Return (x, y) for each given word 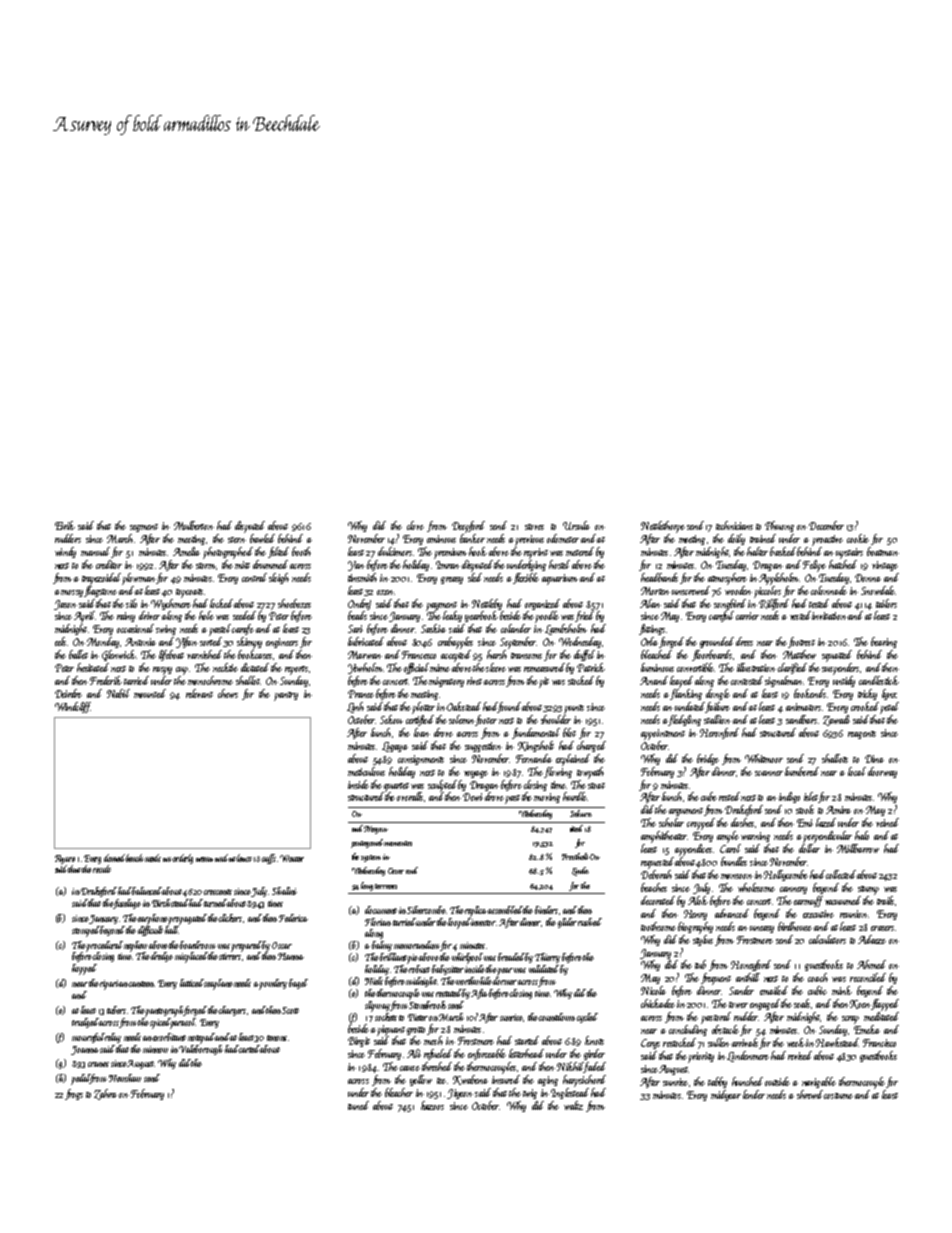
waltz (573, 1105)
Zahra (105, 1094)
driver (149, 615)
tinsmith (362, 577)
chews (228, 693)
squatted (837, 656)
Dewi (473, 797)
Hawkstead (837, 1042)
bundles (734, 861)
